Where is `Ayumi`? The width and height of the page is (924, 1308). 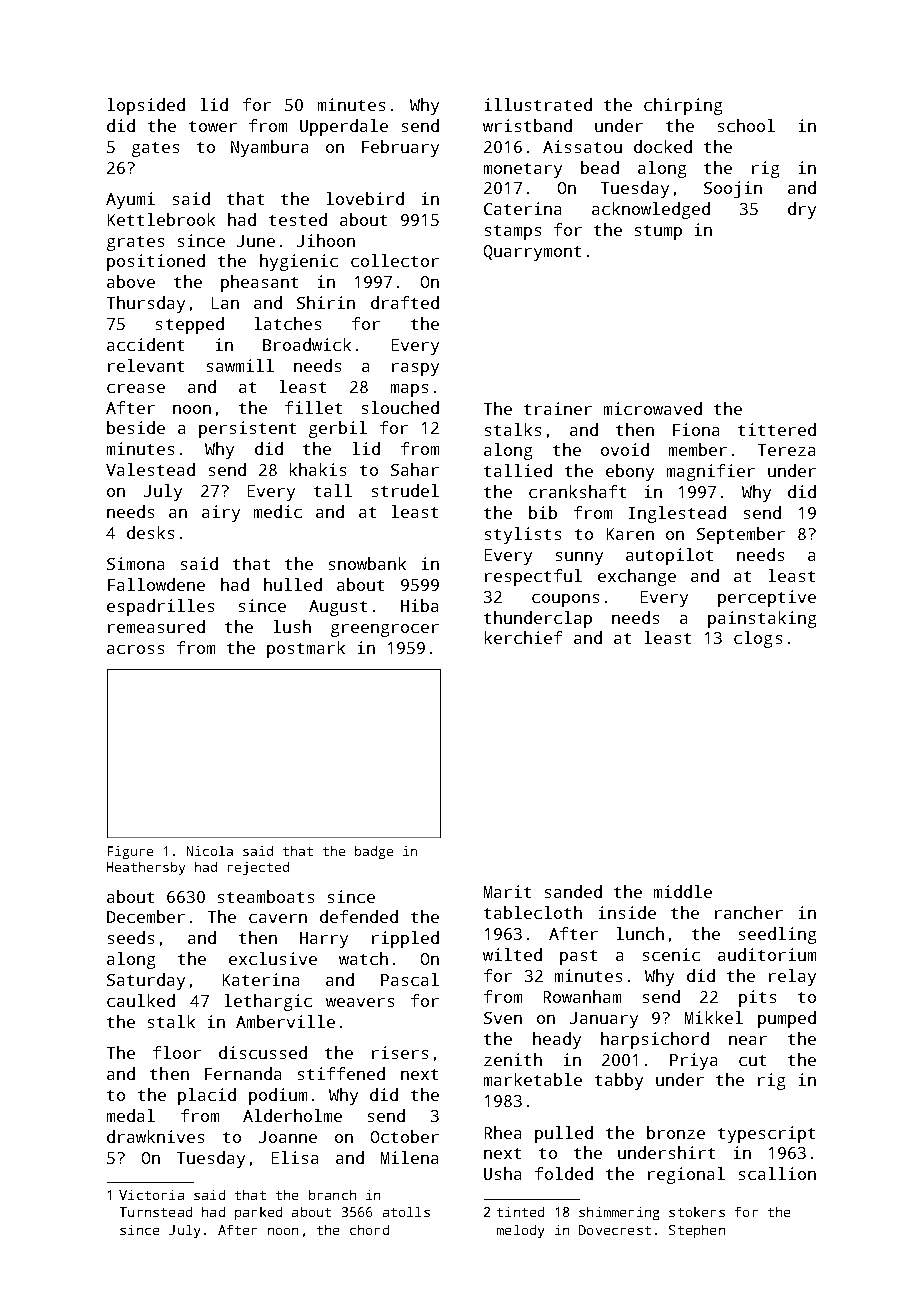 Ayumi is located at coordinates (130, 200).
